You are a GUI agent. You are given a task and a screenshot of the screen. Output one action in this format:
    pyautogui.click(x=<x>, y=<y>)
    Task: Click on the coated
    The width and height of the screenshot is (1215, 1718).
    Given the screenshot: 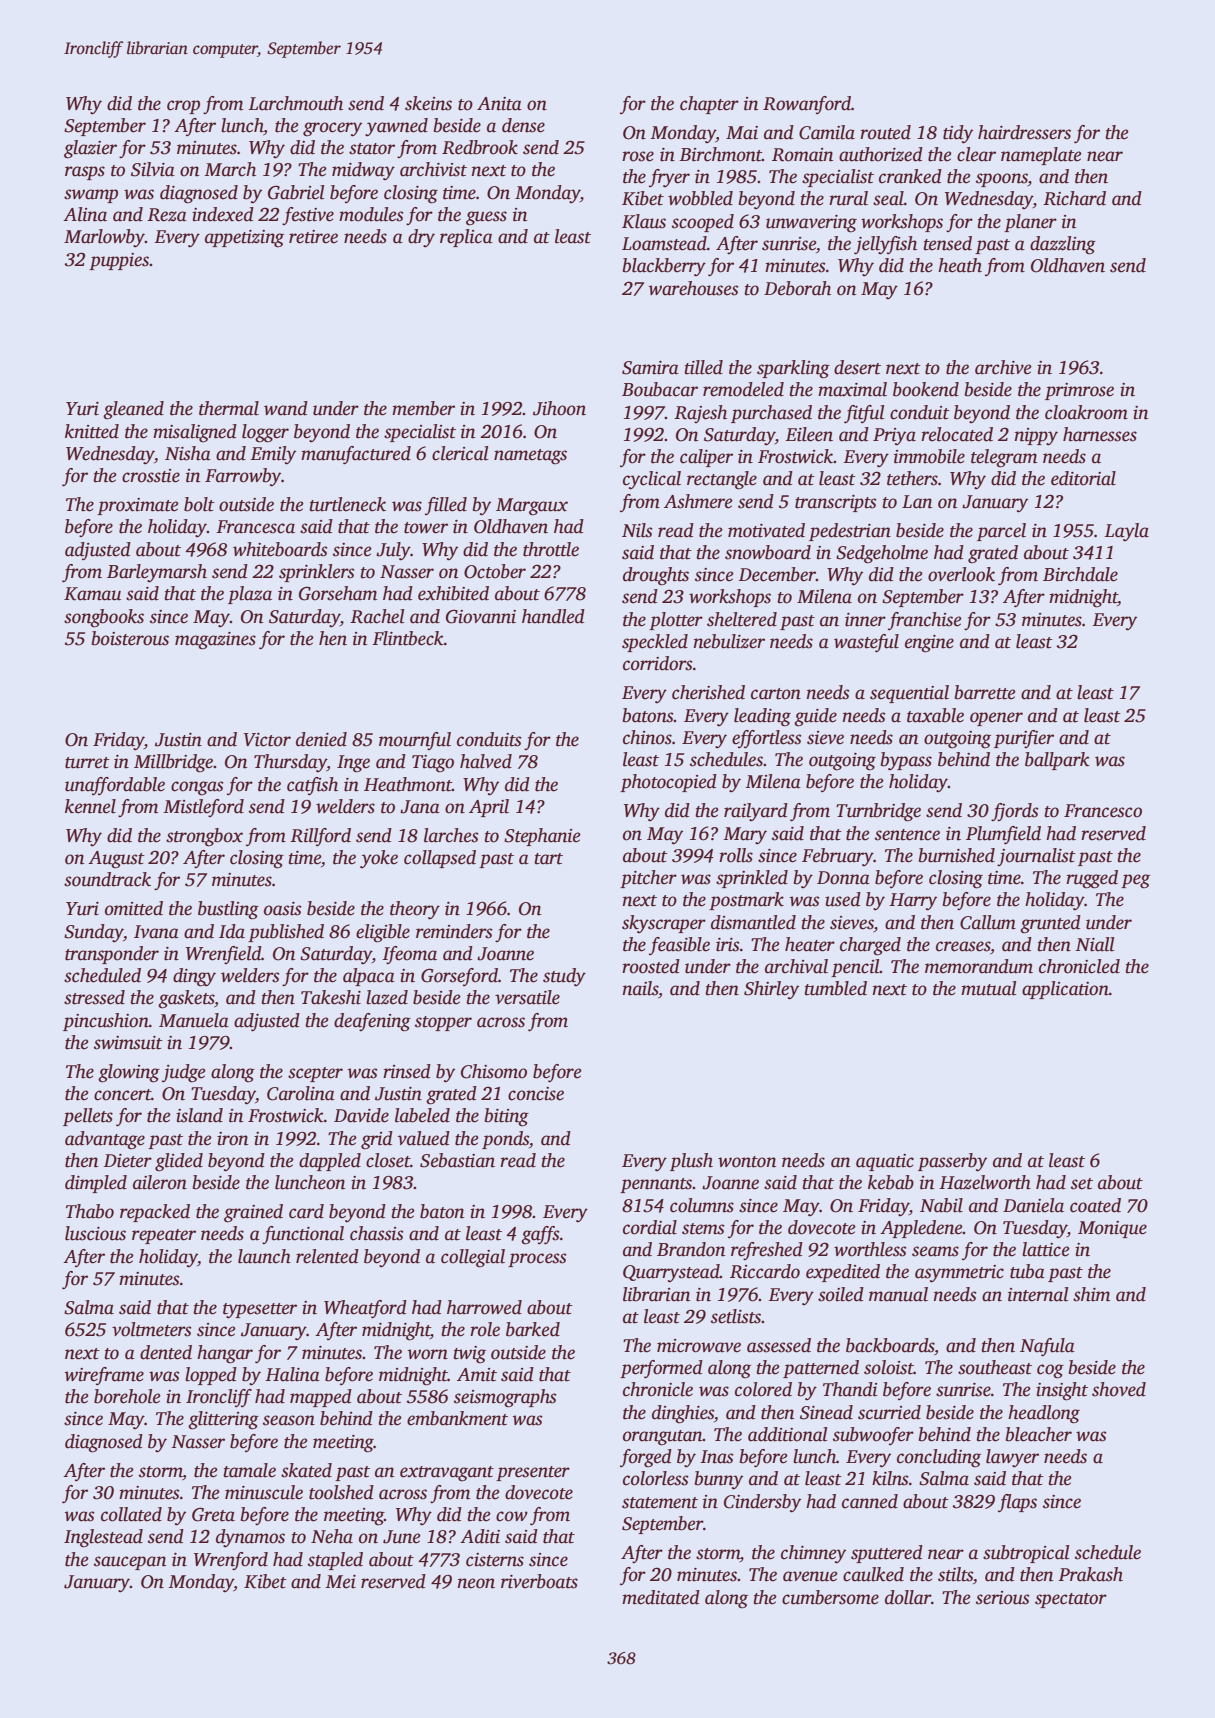 What is the action you would take?
    pyautogui.click(x=1095, y=1205)
